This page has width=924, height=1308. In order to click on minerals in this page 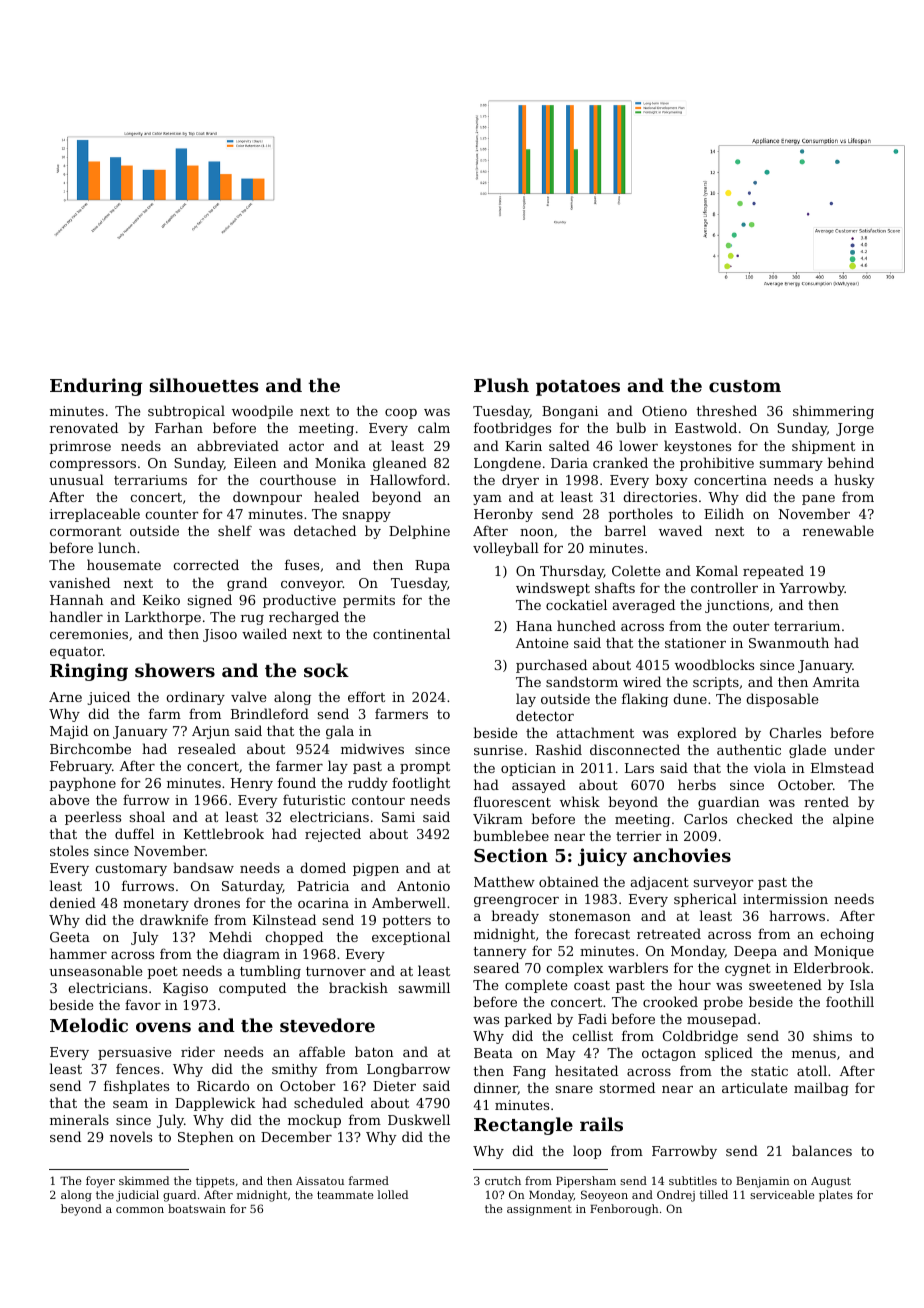, I will do `click(79, 1119)`.
